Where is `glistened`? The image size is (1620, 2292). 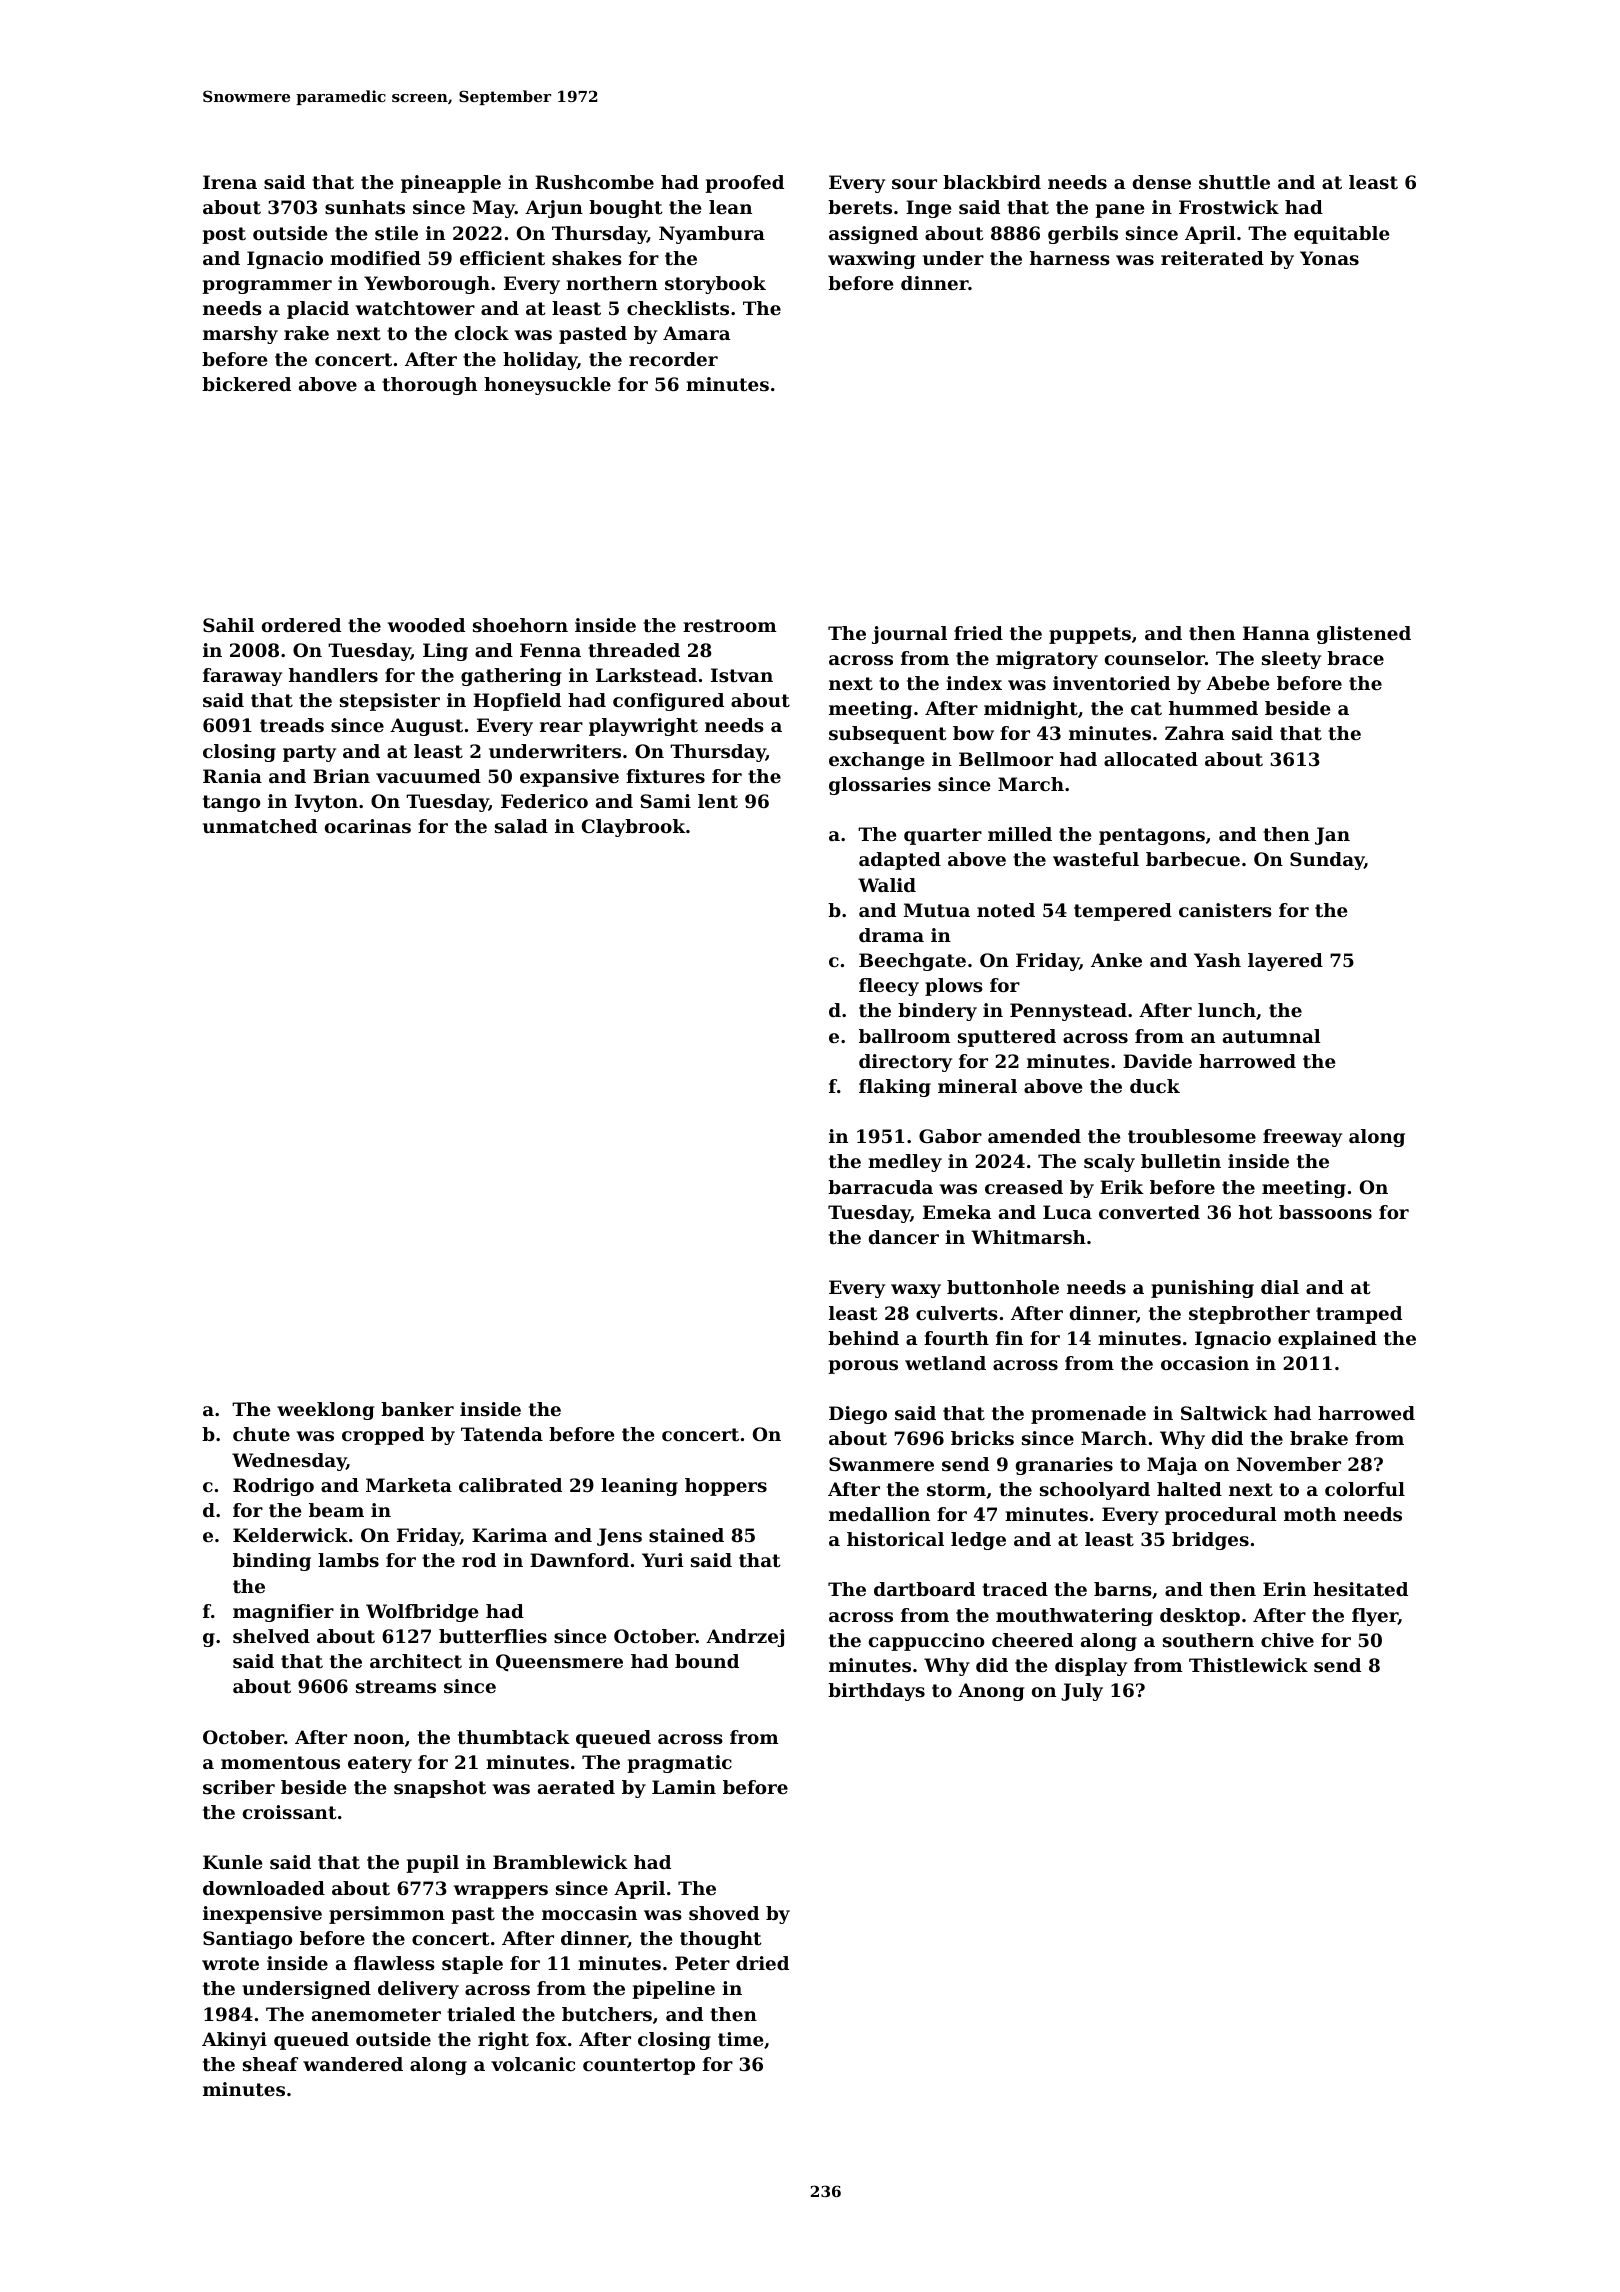
glistened is located at coordinates (1364, 635).
